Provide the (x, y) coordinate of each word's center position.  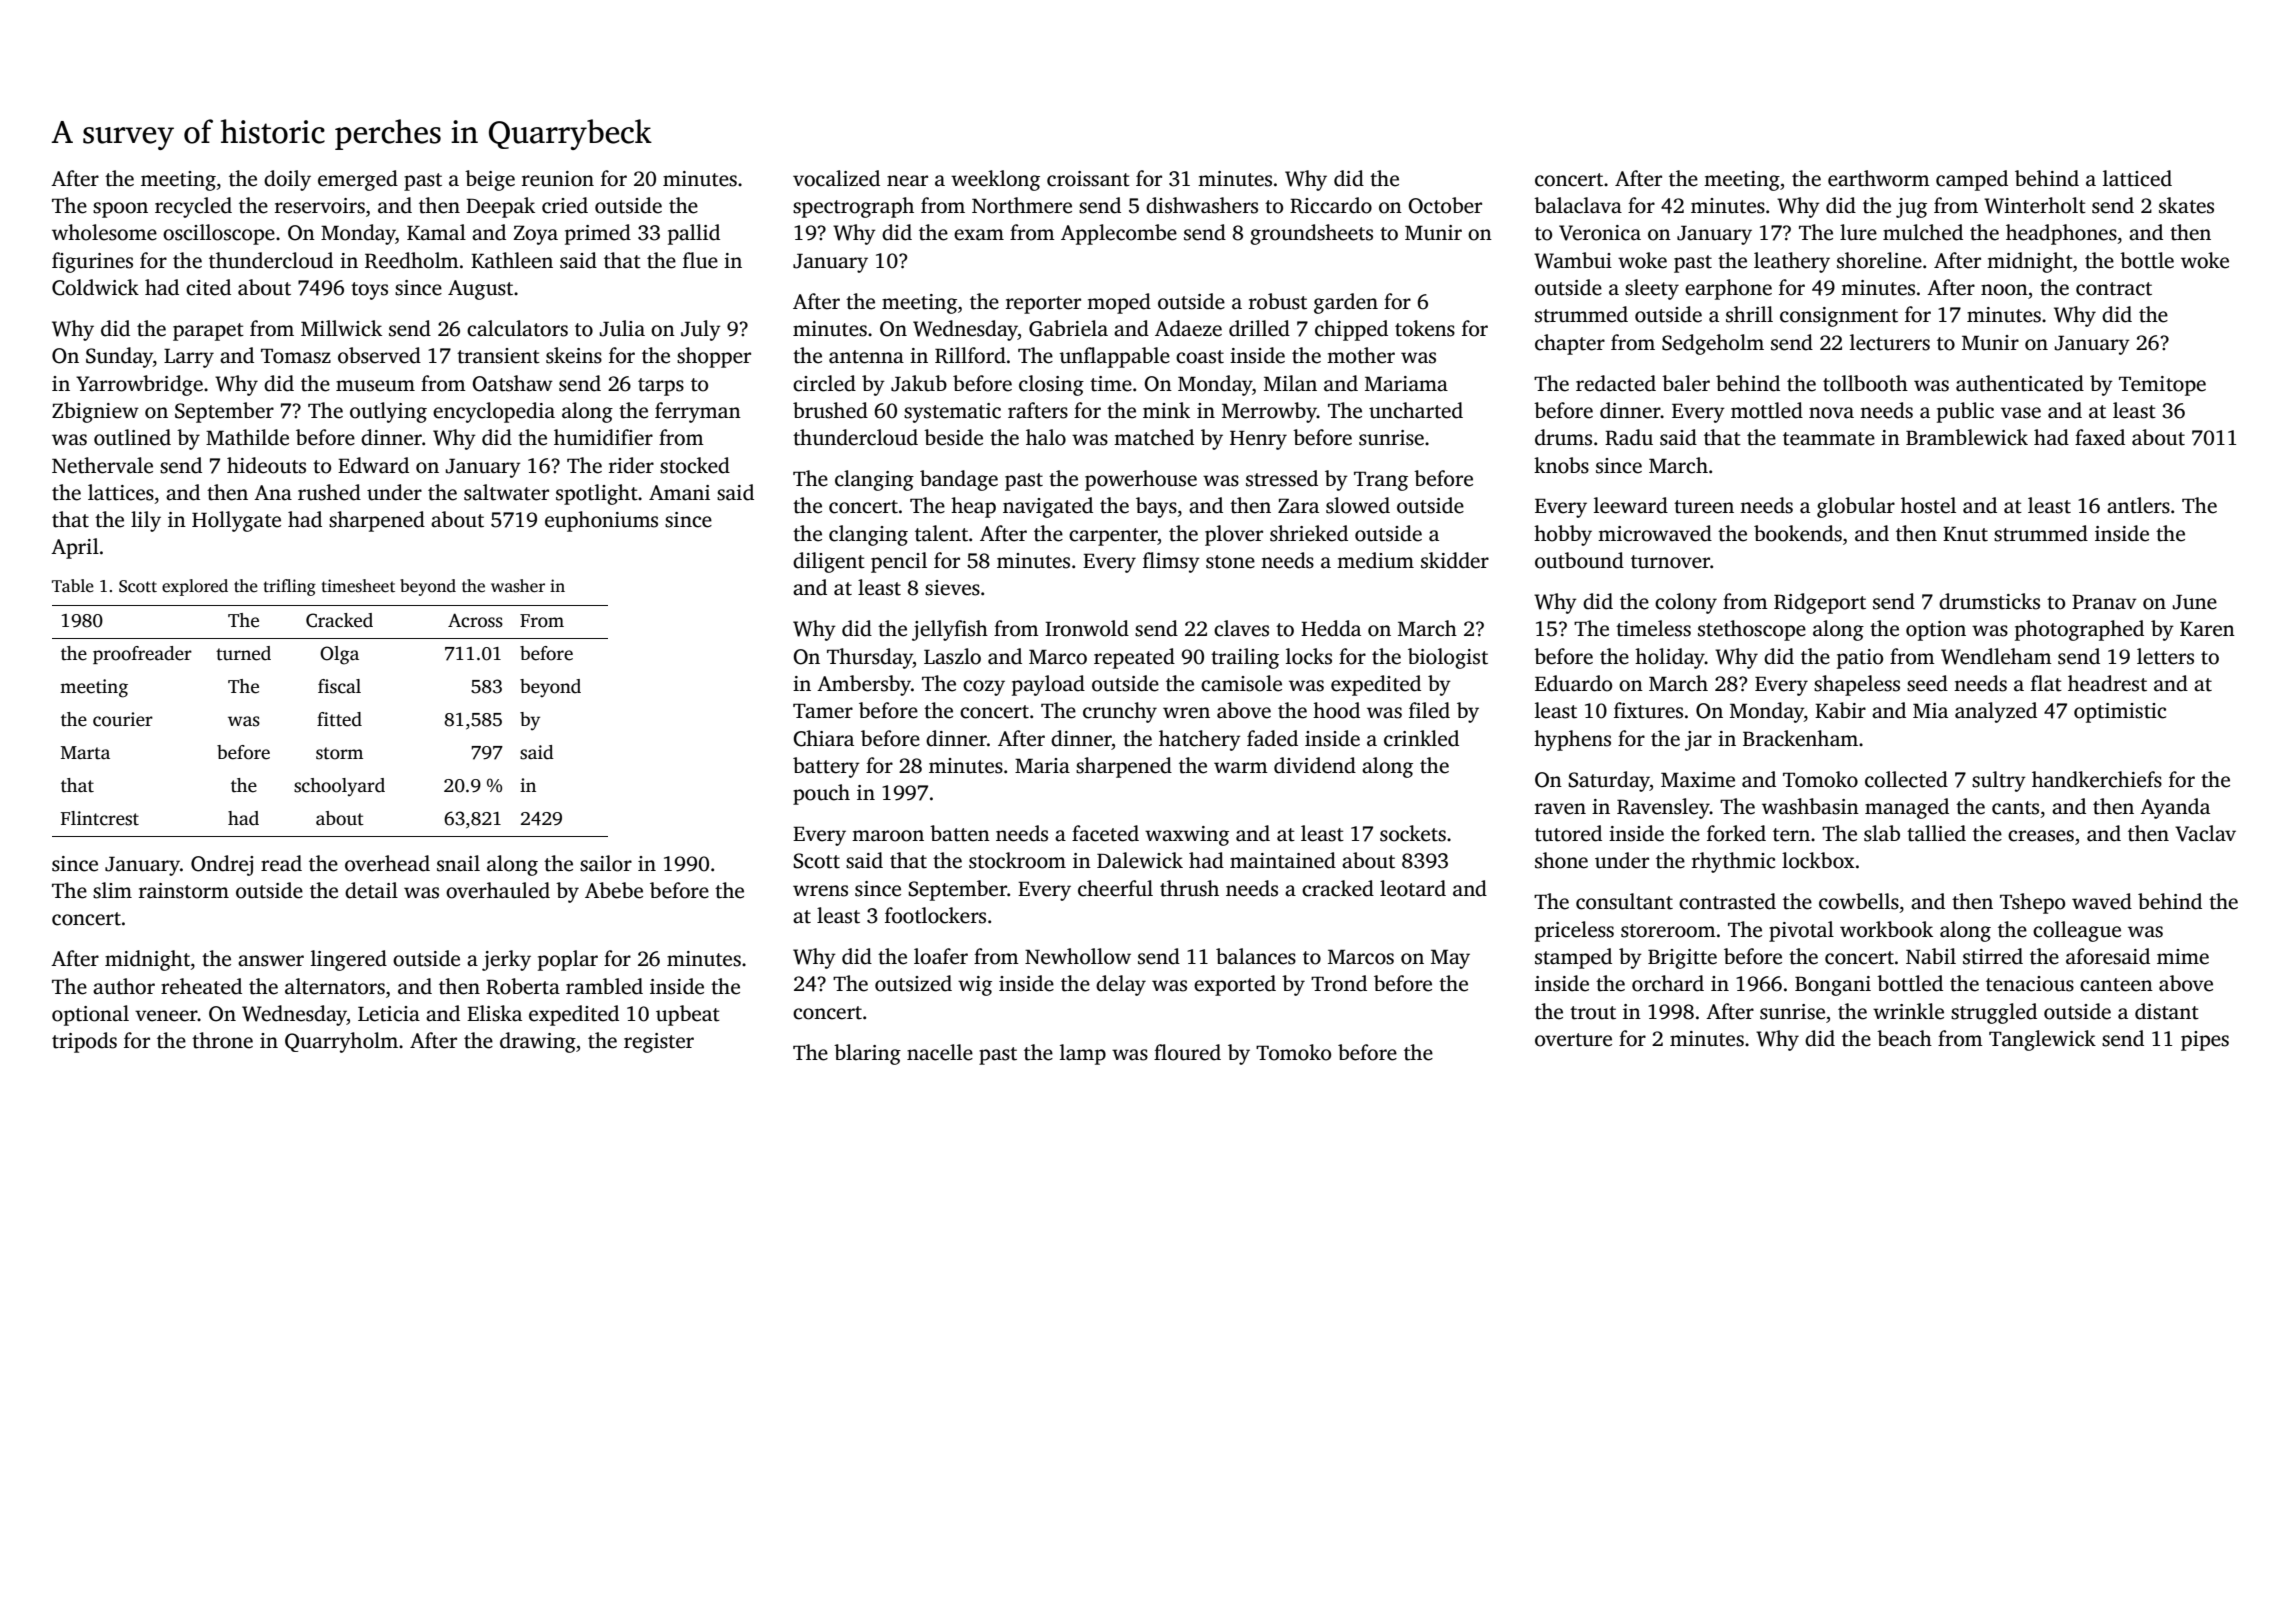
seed (1927, 683)
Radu (1629, 437)
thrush (1189, 888)
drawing (538, 1042)
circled (824, 383)
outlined (132, 437)
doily (287, 180)
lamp (1083, 1054)
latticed (2137, 178)
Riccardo (1331, 205)
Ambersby (864, 685)
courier (123, 719)
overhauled (498, 890)
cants (2015, 808)
